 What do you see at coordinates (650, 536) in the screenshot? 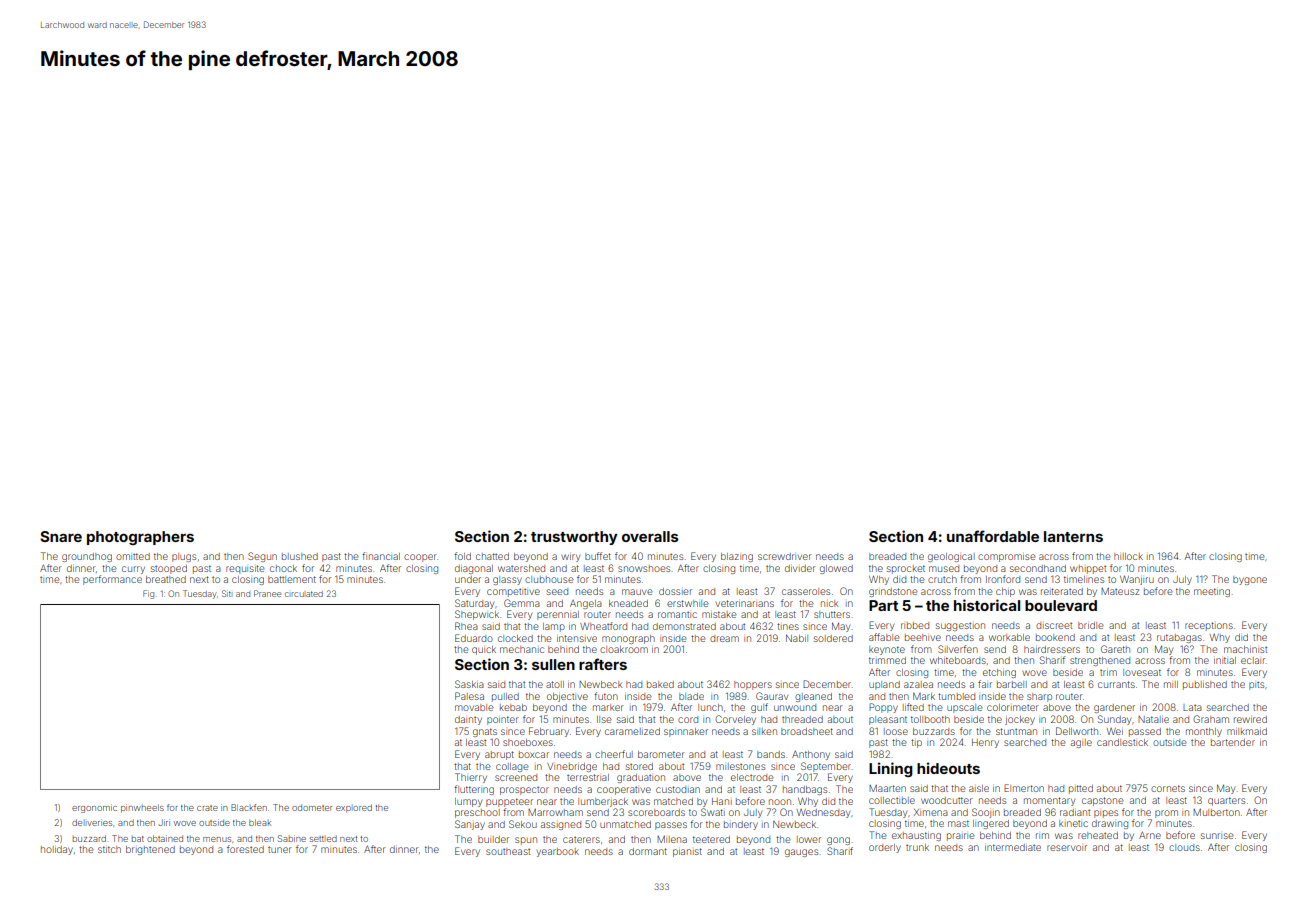
I see `overalls` at bounding box center [650, 536].
